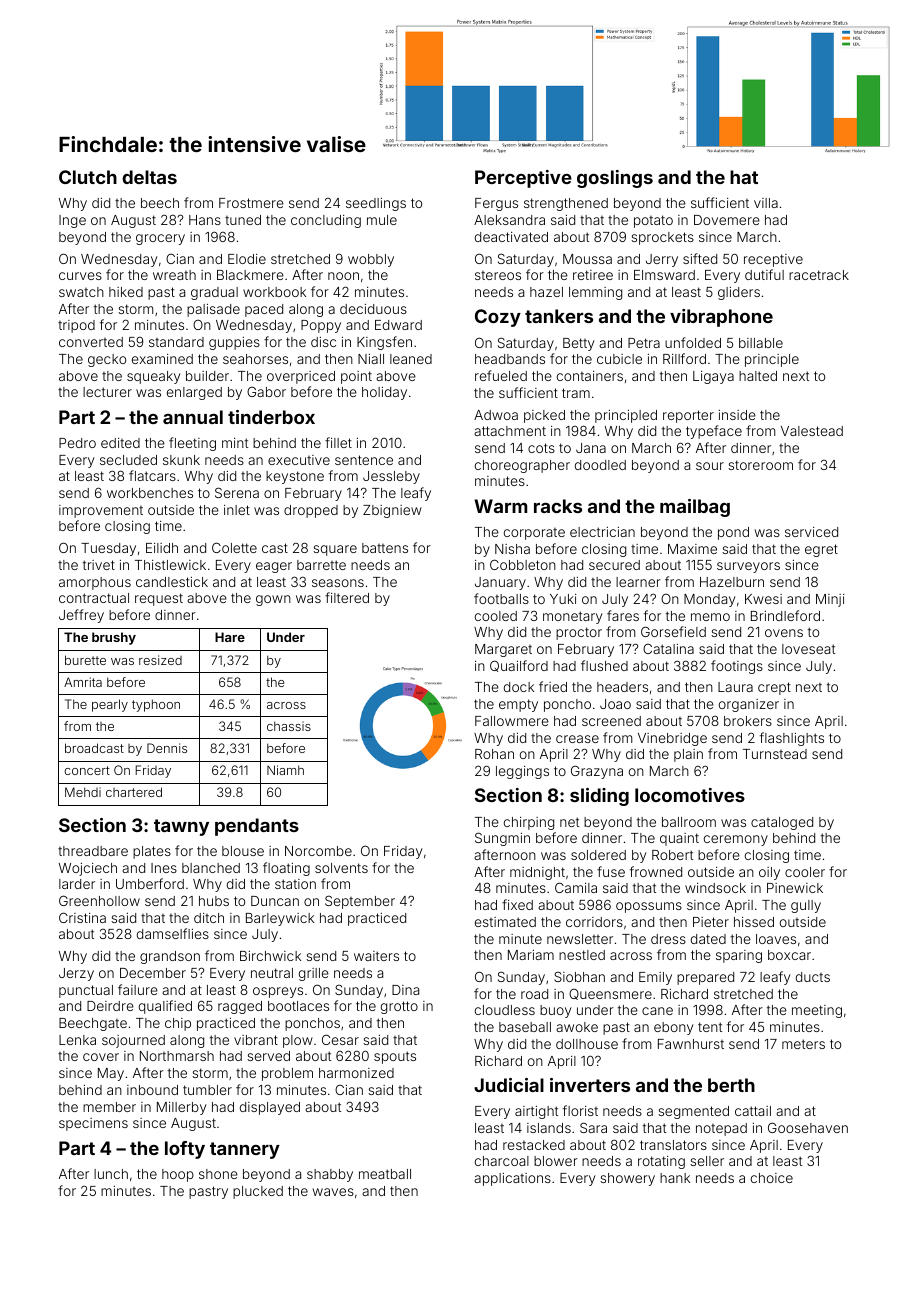  Describe the element at coordinates (338, 442) in the page. I see `fillet` at that location.
